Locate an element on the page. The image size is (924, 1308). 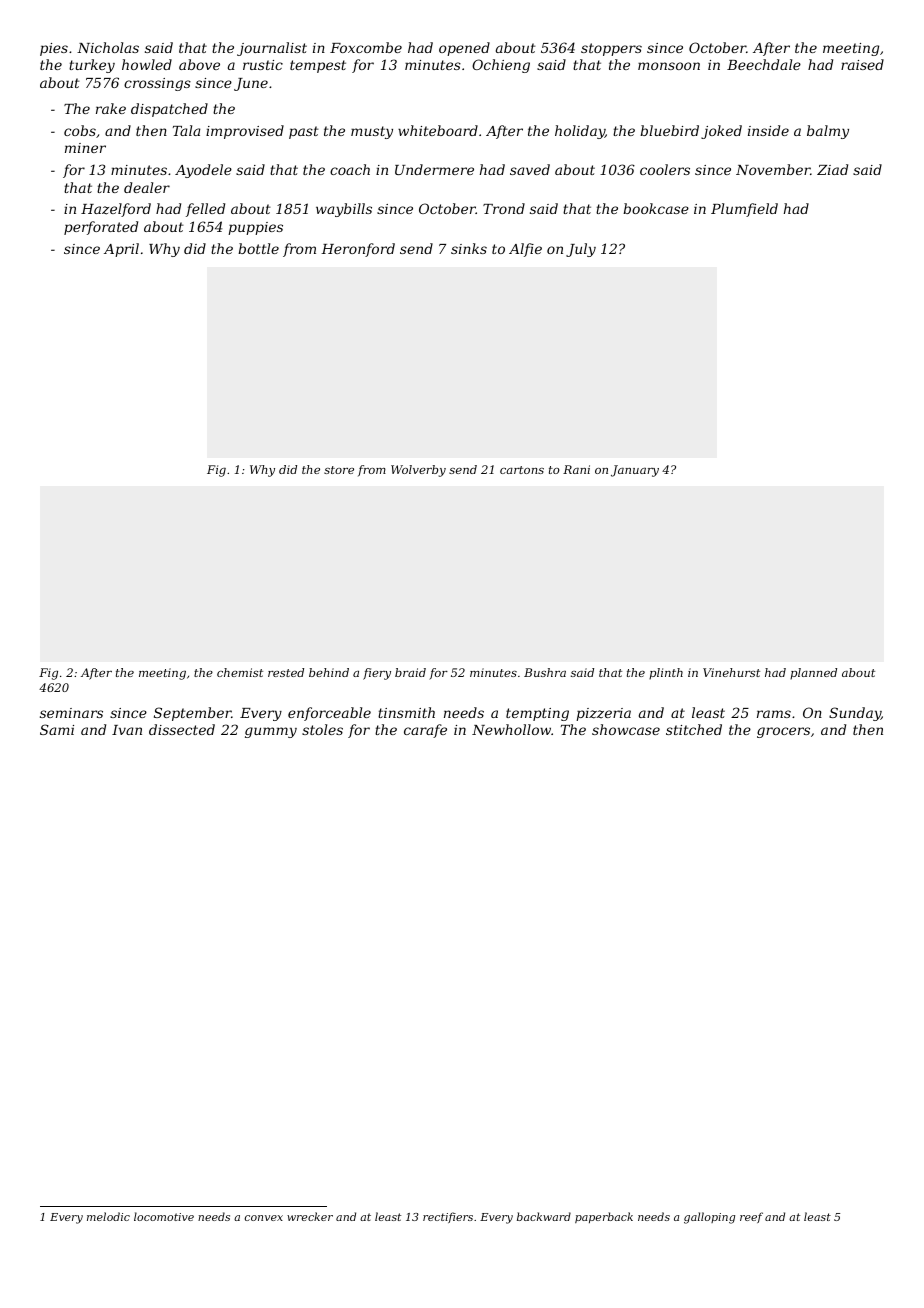
Wolverby is located at coordinates (418, 471).
